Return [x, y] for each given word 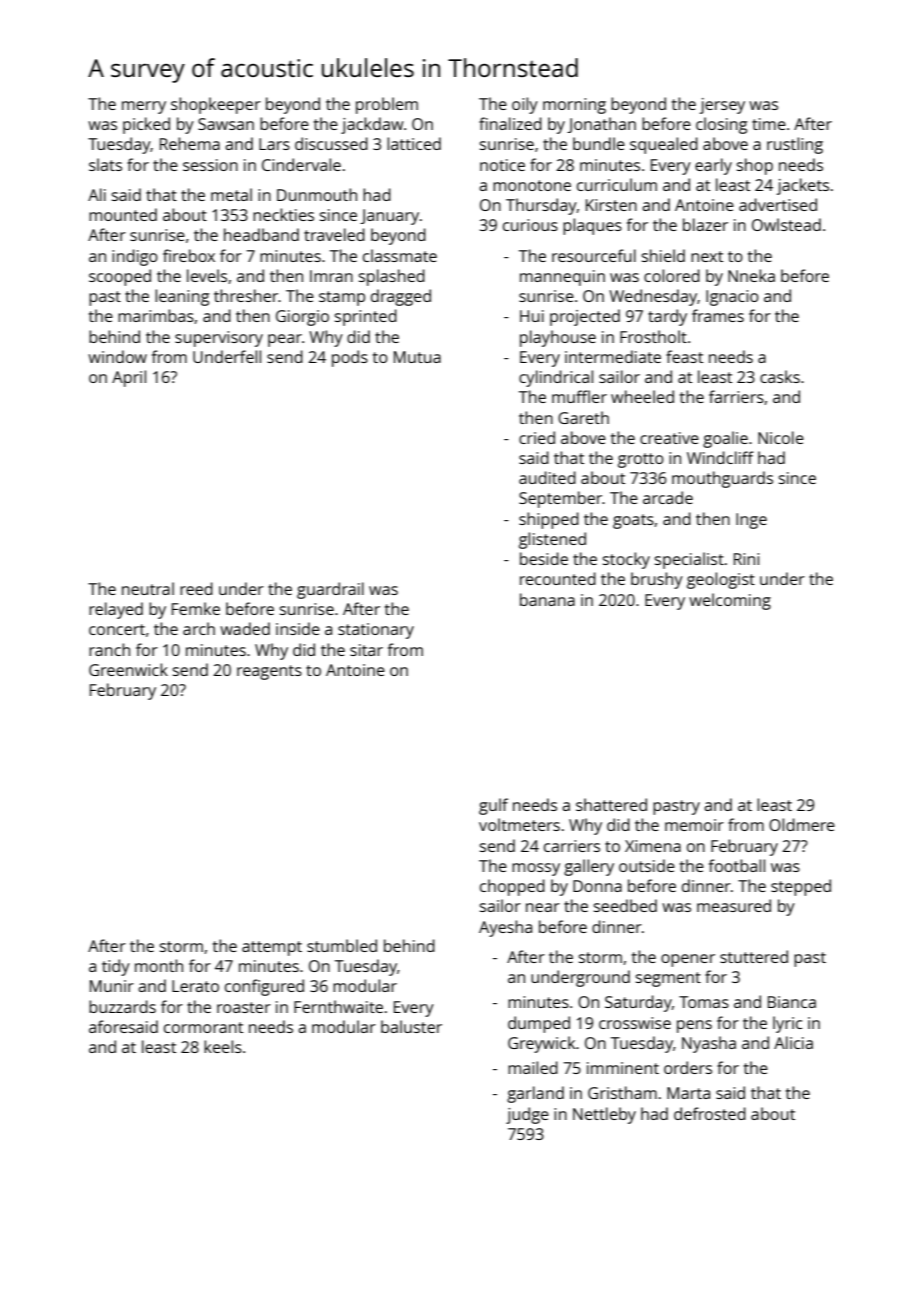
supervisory [219, 339]
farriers [736, 396]
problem [387, 105]
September [561, 499]
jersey [722, 106]
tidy [116, 967]
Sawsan [226, 124]
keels [223, 1046]
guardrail [330, 590]
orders [688, 1067]
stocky [626, 560]
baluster [411, 1026]
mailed [533, 1067]
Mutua [417, 357]
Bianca [792, 1002]
